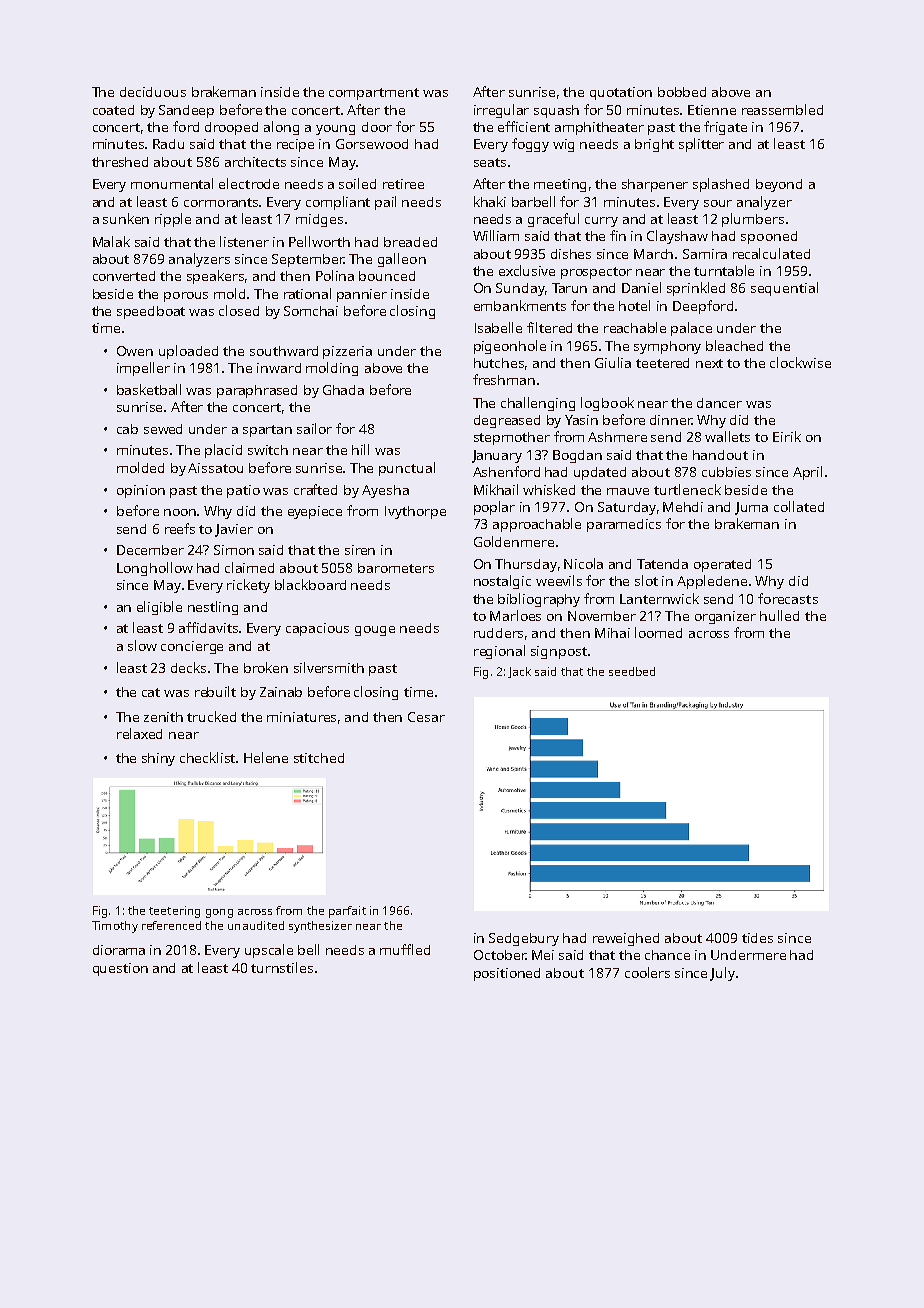  I want to click on embankments, so click(520, 305).
